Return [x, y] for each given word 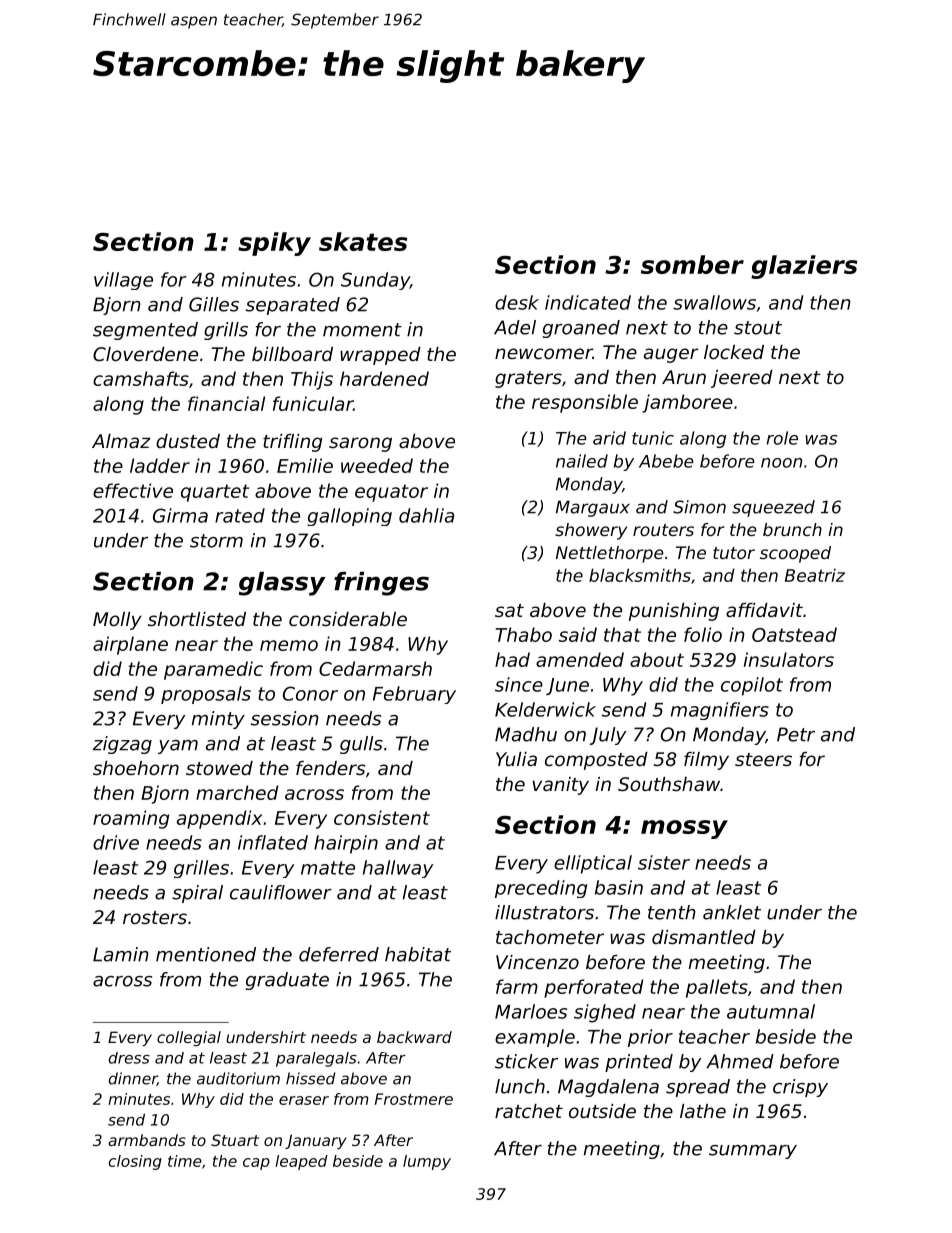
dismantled [704, 937]
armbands [147, 1140]
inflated [273, 842]
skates [363, 241]
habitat [418, 954]
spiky [274, 244]
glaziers [804, 267]
